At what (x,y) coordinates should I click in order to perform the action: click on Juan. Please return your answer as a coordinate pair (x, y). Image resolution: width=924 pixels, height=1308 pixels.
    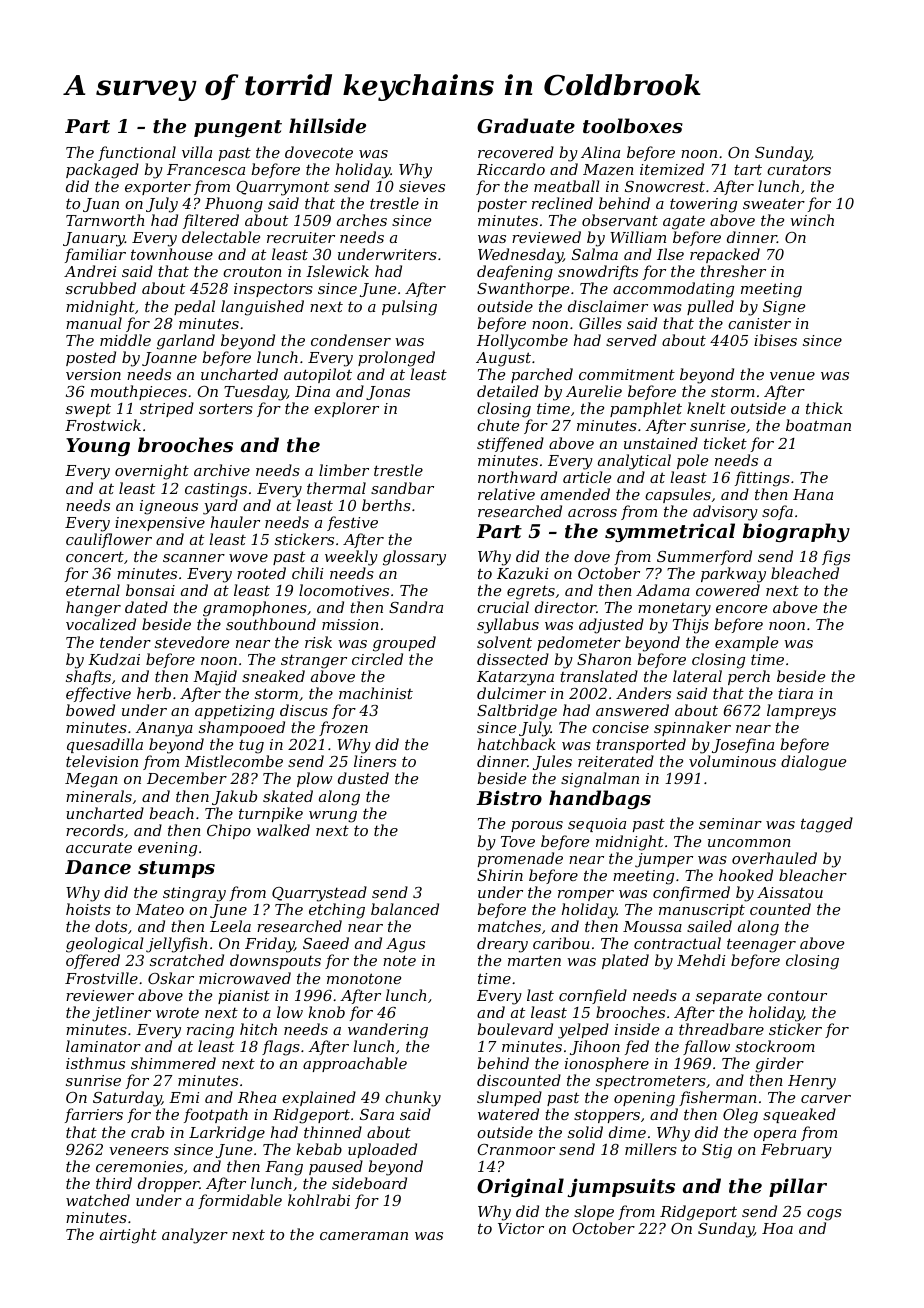
    Looking at the image, I should click on (101, 205).
